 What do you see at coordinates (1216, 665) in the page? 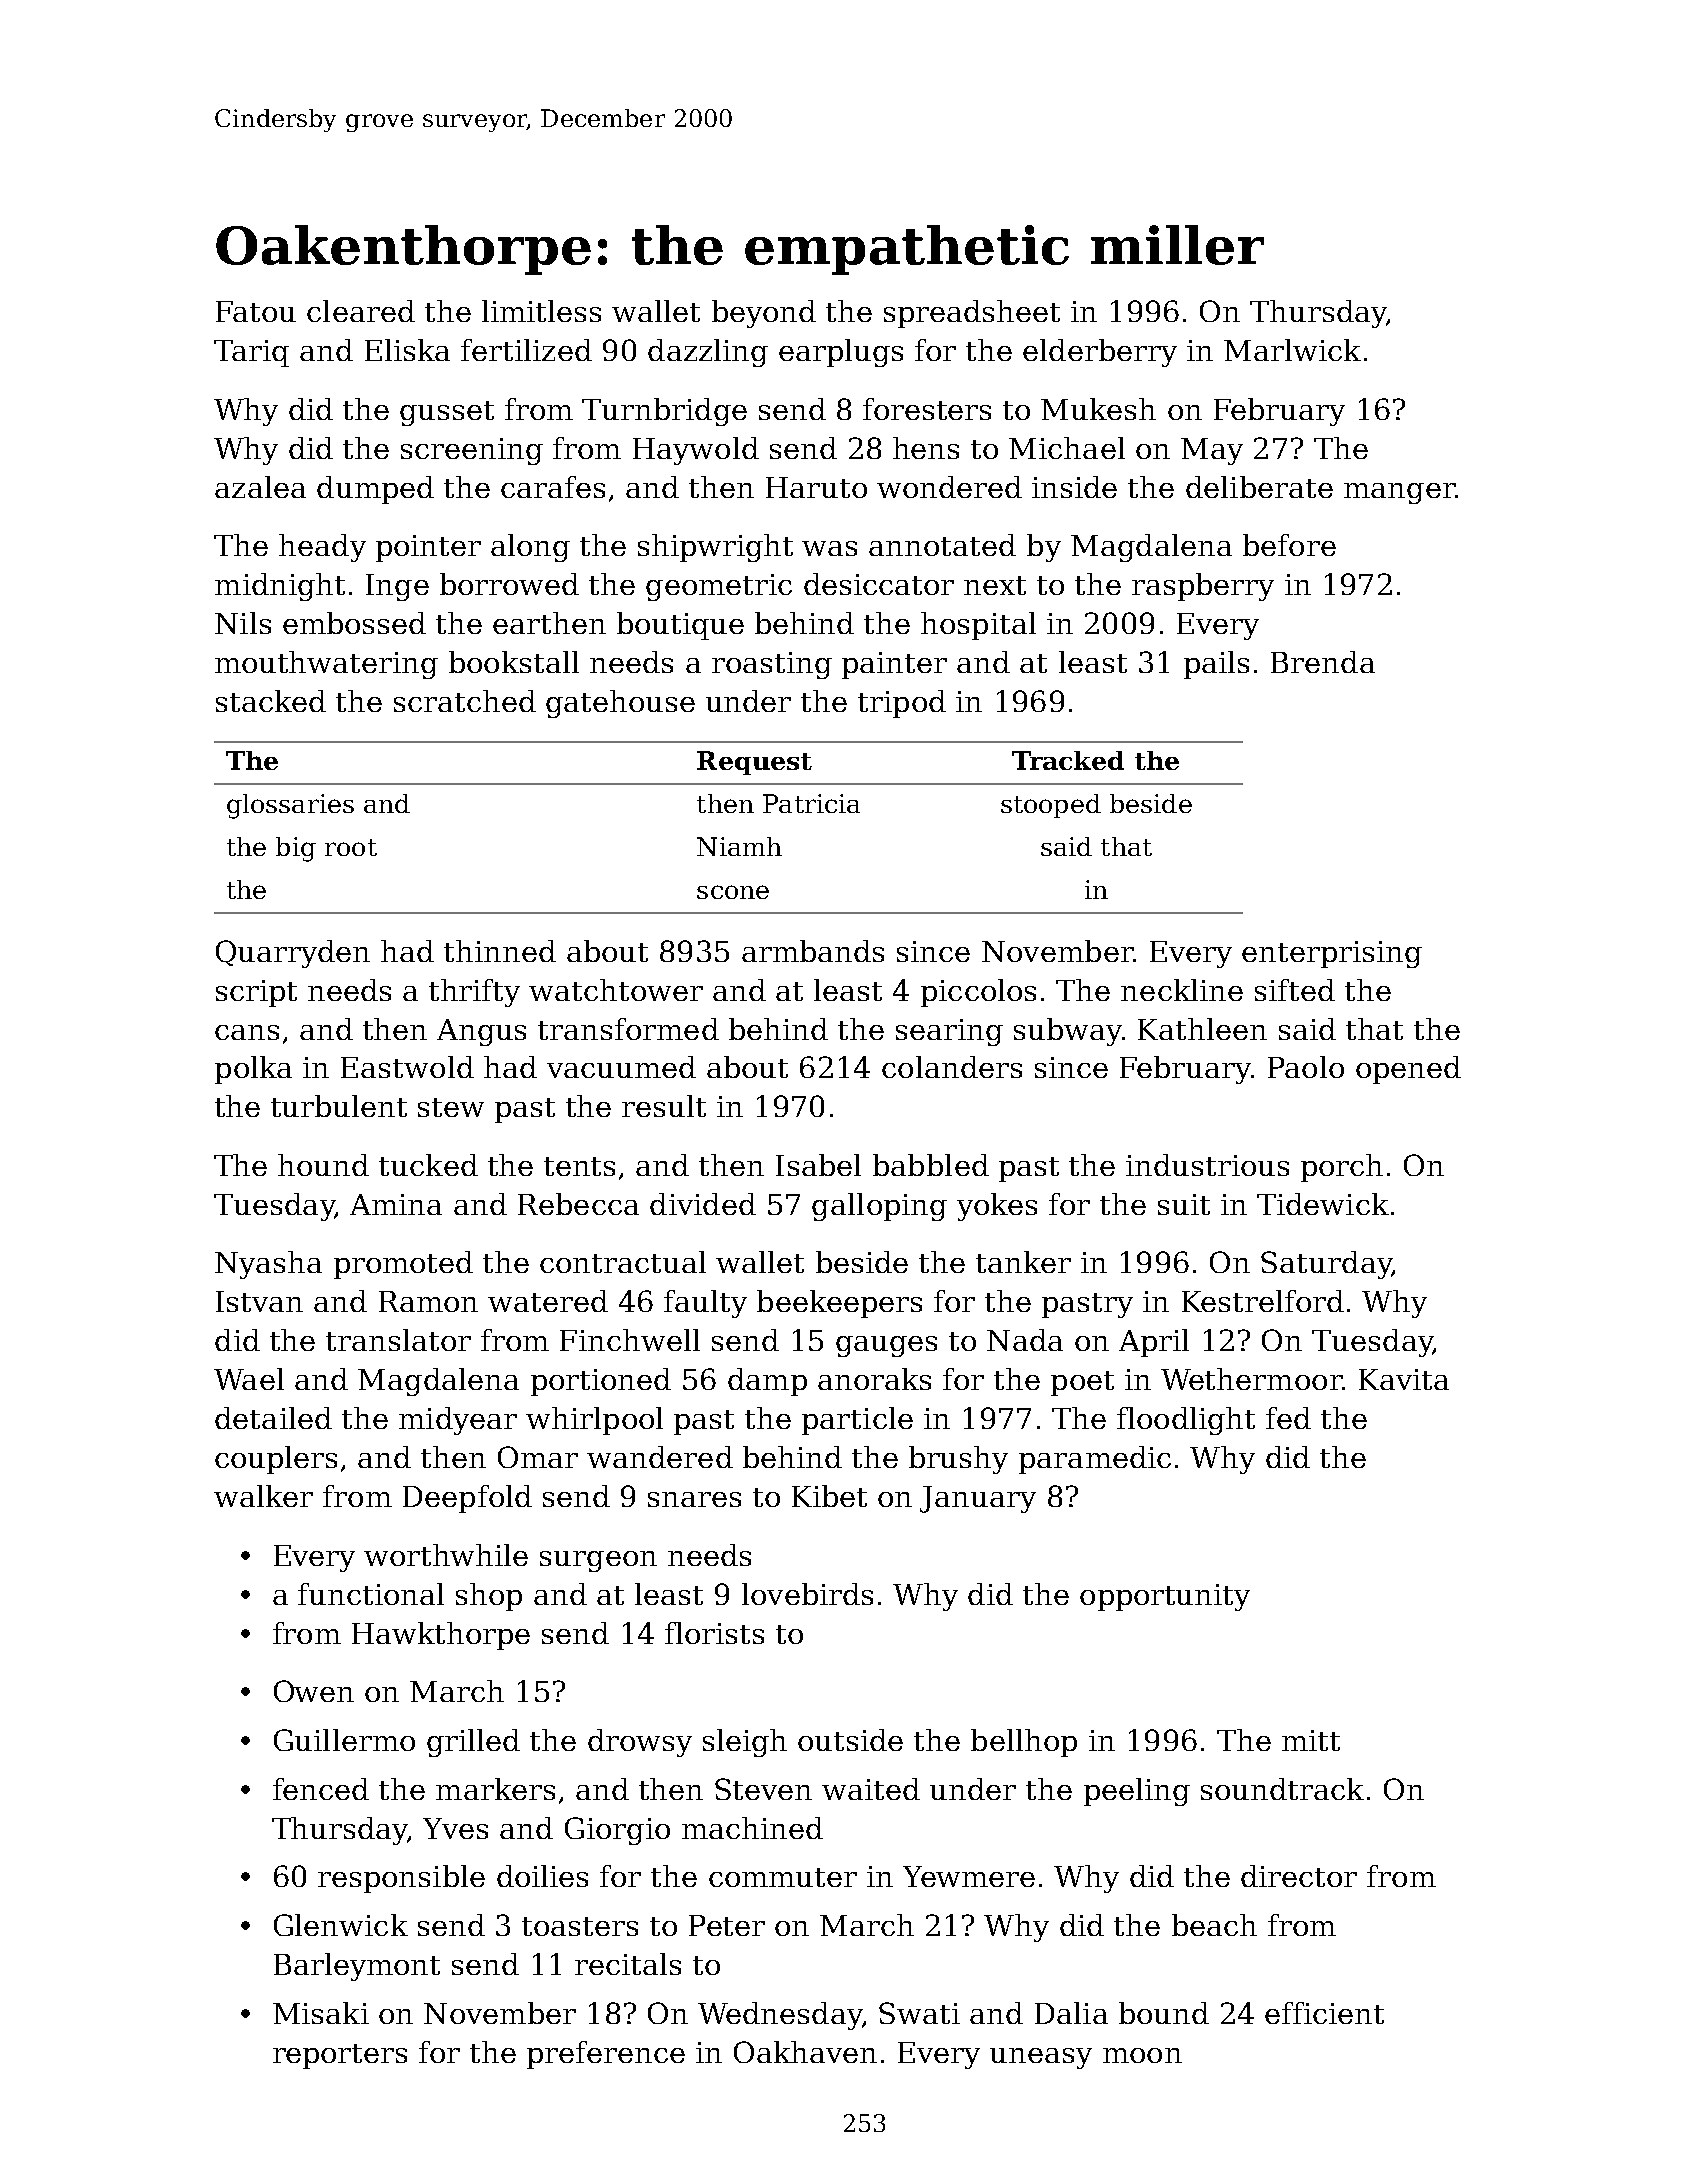
I see `pails` at bounding box center [1216, 665].
